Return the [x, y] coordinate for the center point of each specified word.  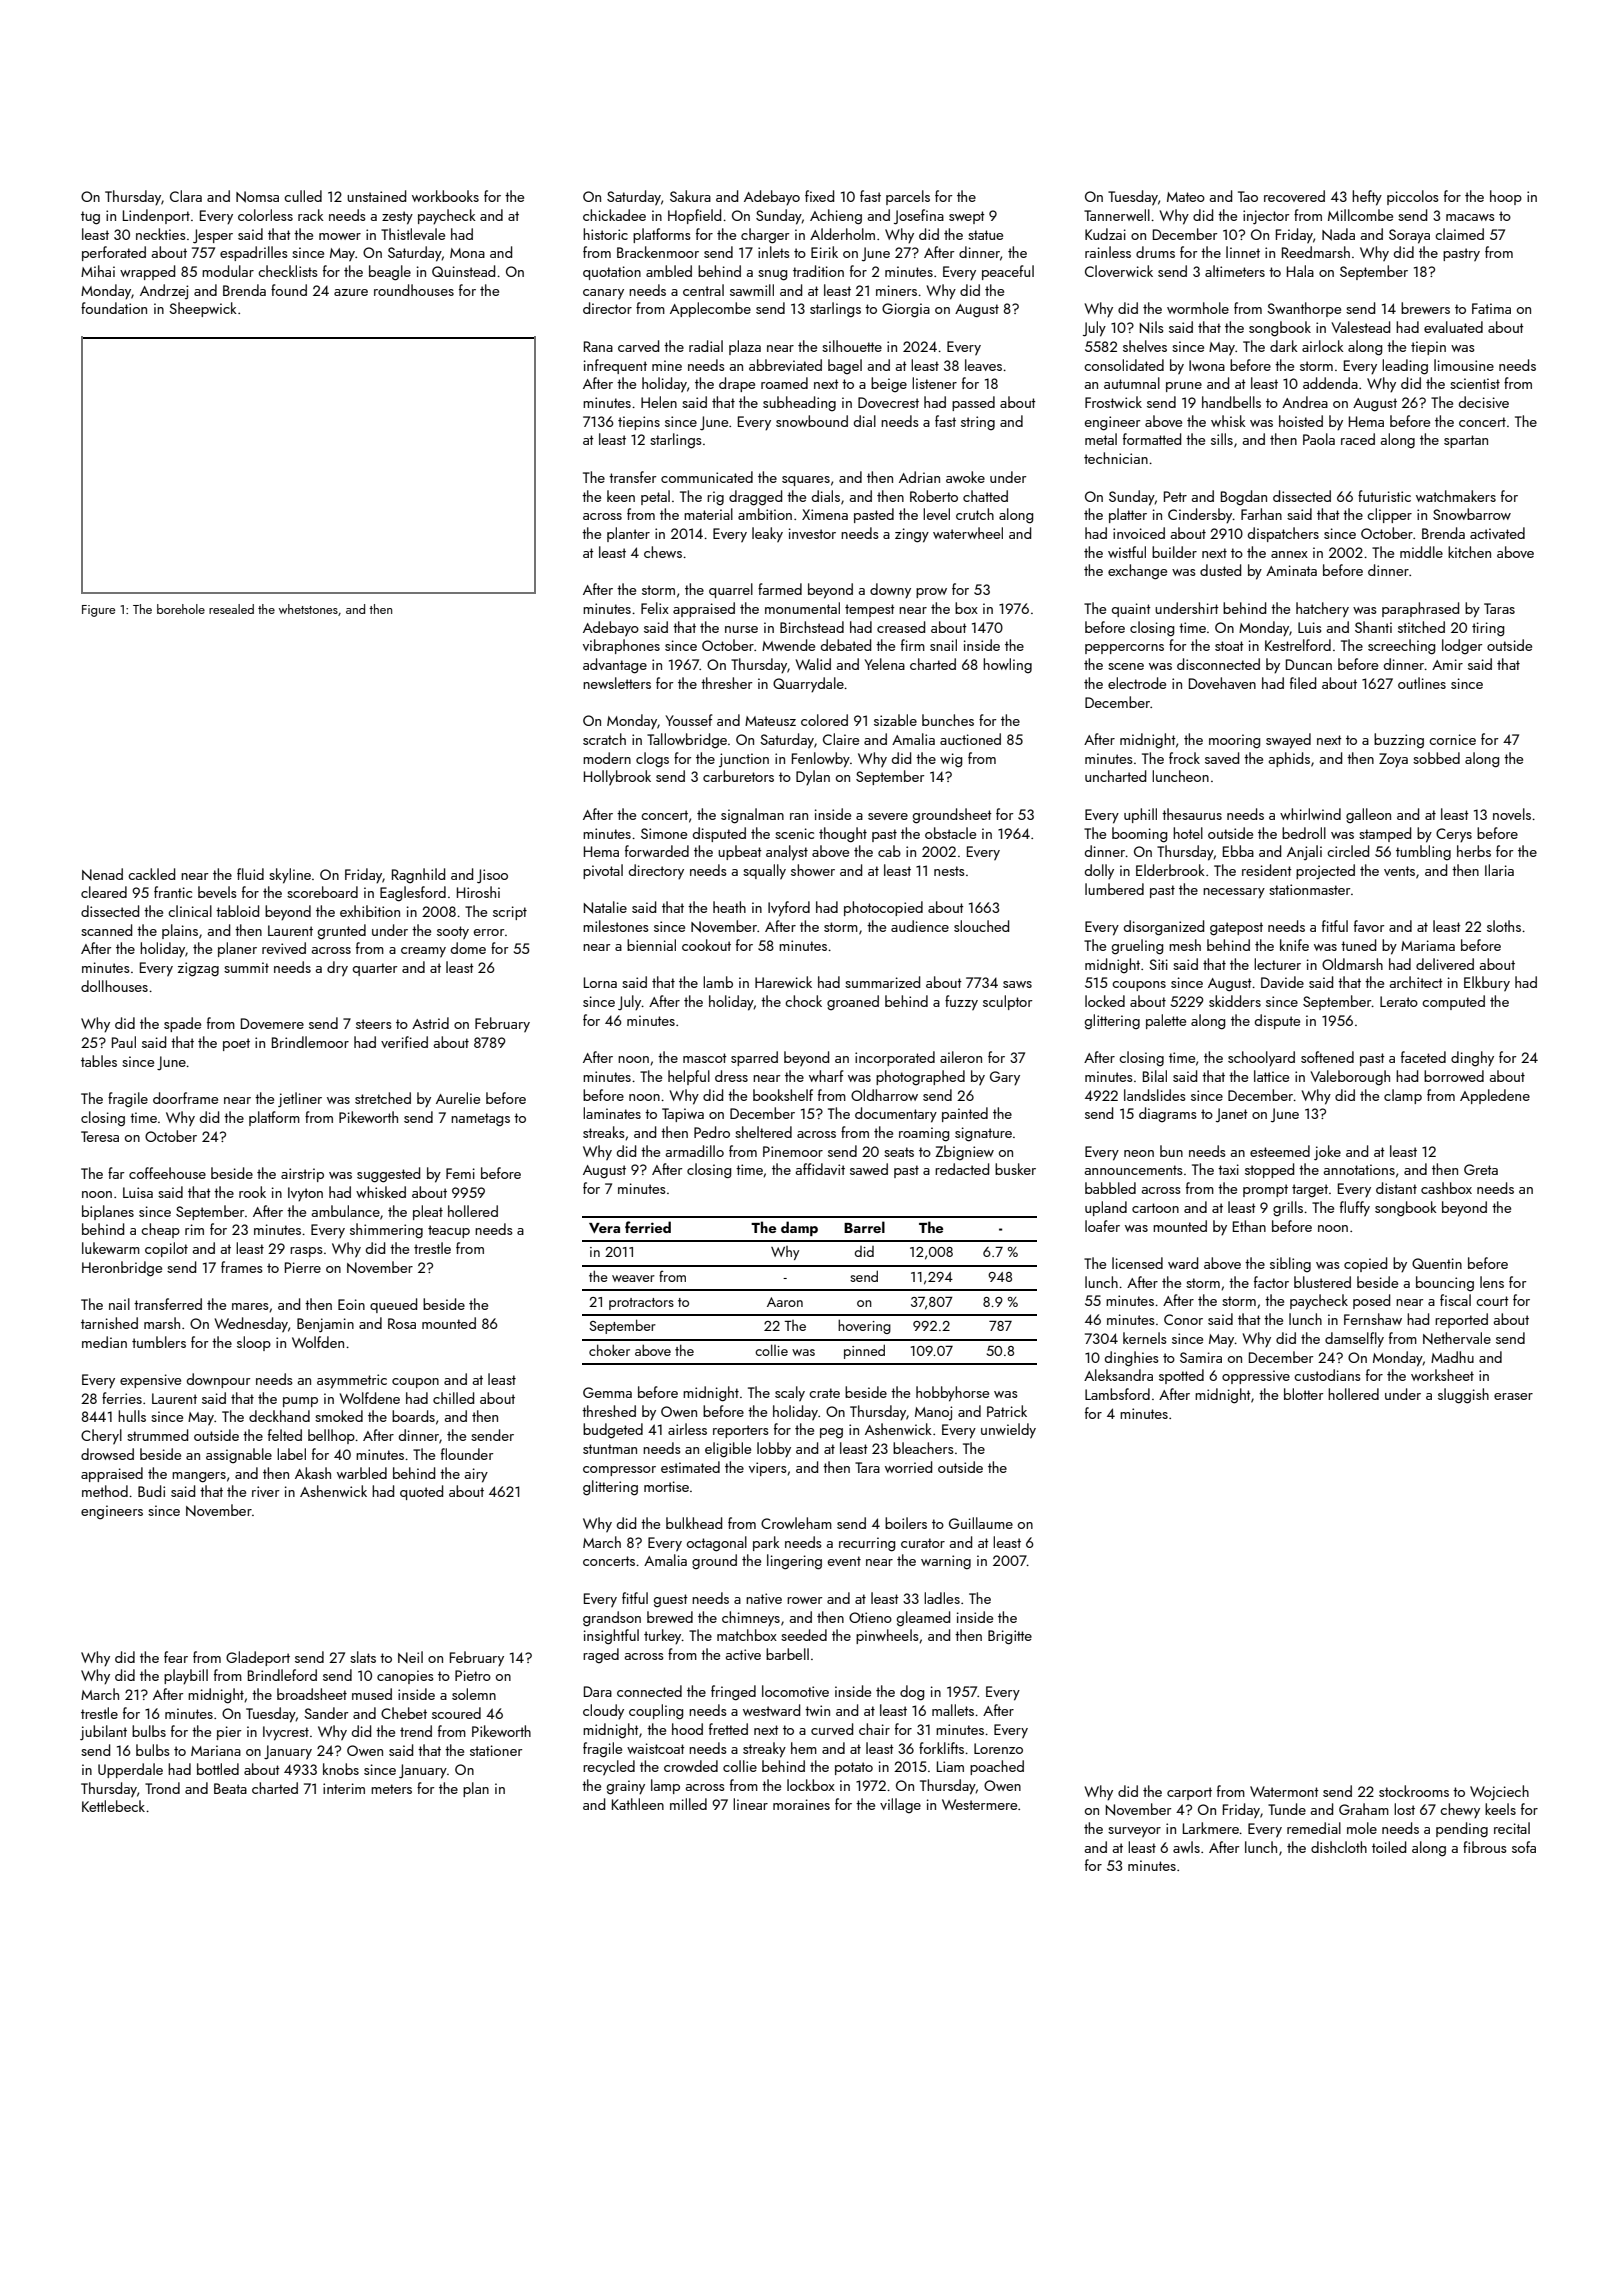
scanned [106, 930]
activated [1497, 533]
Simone [664, 833]
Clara [186, 196]
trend [416, 1731]
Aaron [785, 1302]
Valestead [1360, 327]
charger [765, 236]
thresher [726, 683]
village [900, 1805]
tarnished [109, 1323]
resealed [231, 609]
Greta [1481, 1169]
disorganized [1164, 928]
